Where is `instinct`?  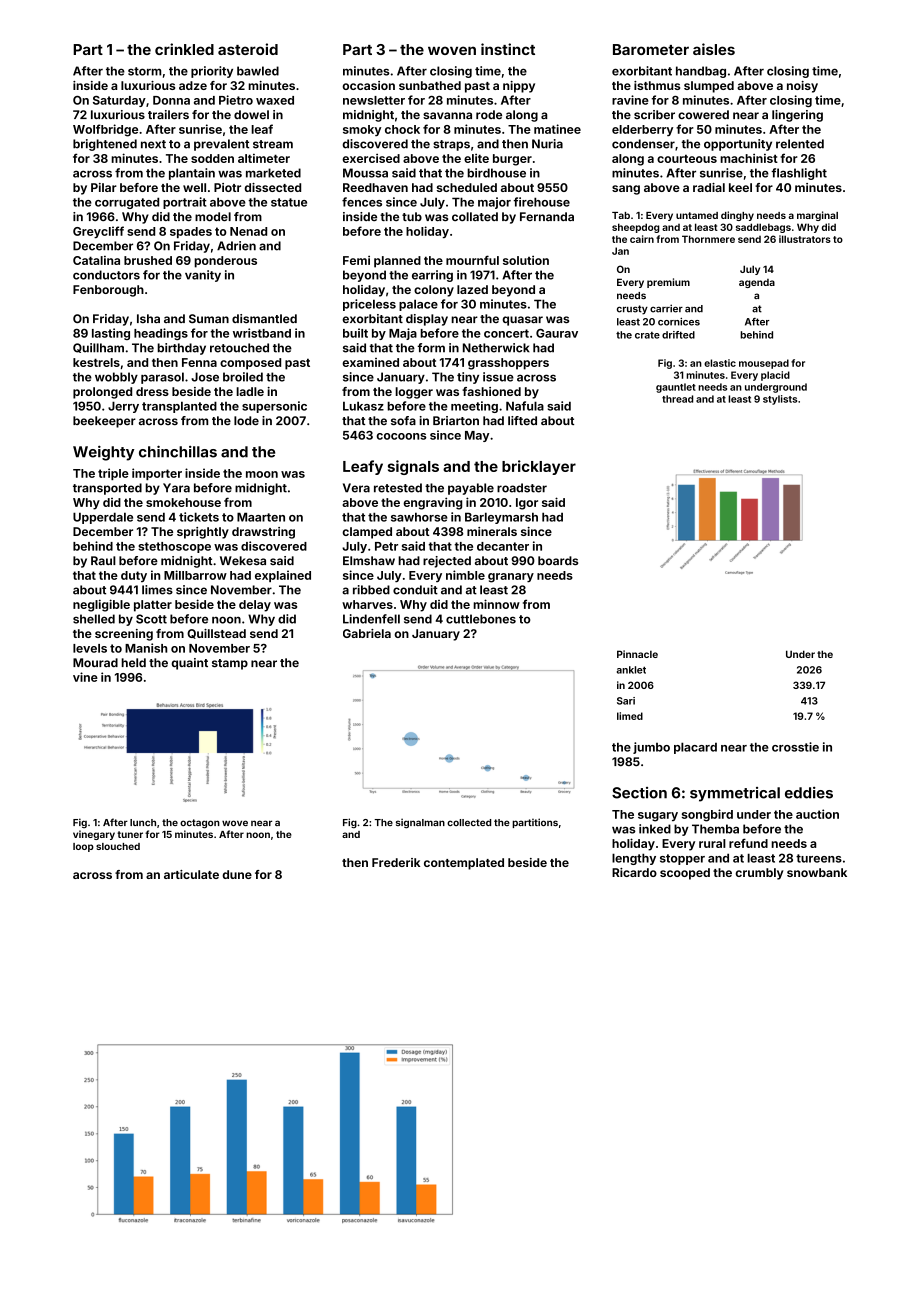
instinct is located at coordinates (508, 49).
